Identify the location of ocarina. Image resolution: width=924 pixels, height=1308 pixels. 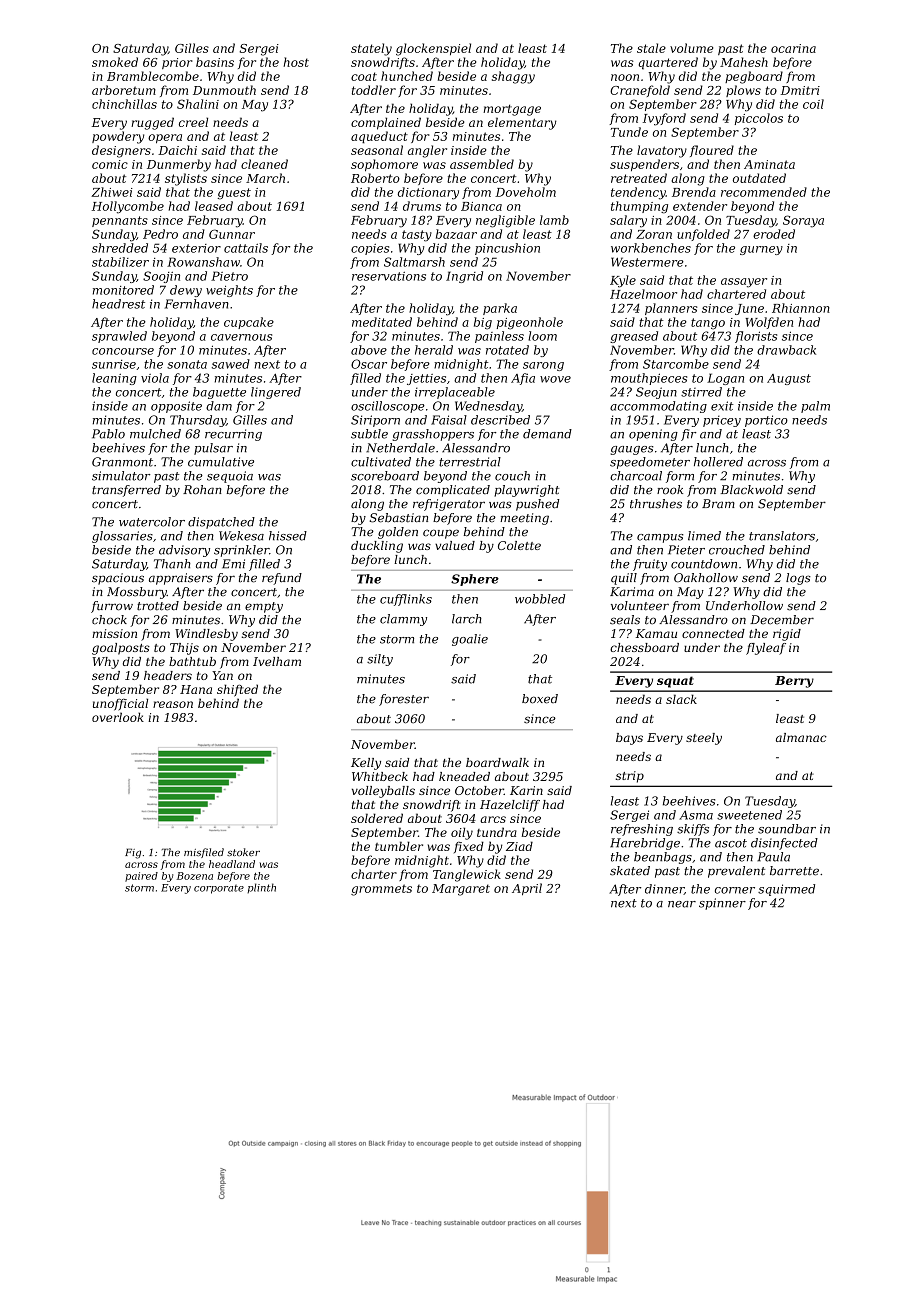
(793, 48).
